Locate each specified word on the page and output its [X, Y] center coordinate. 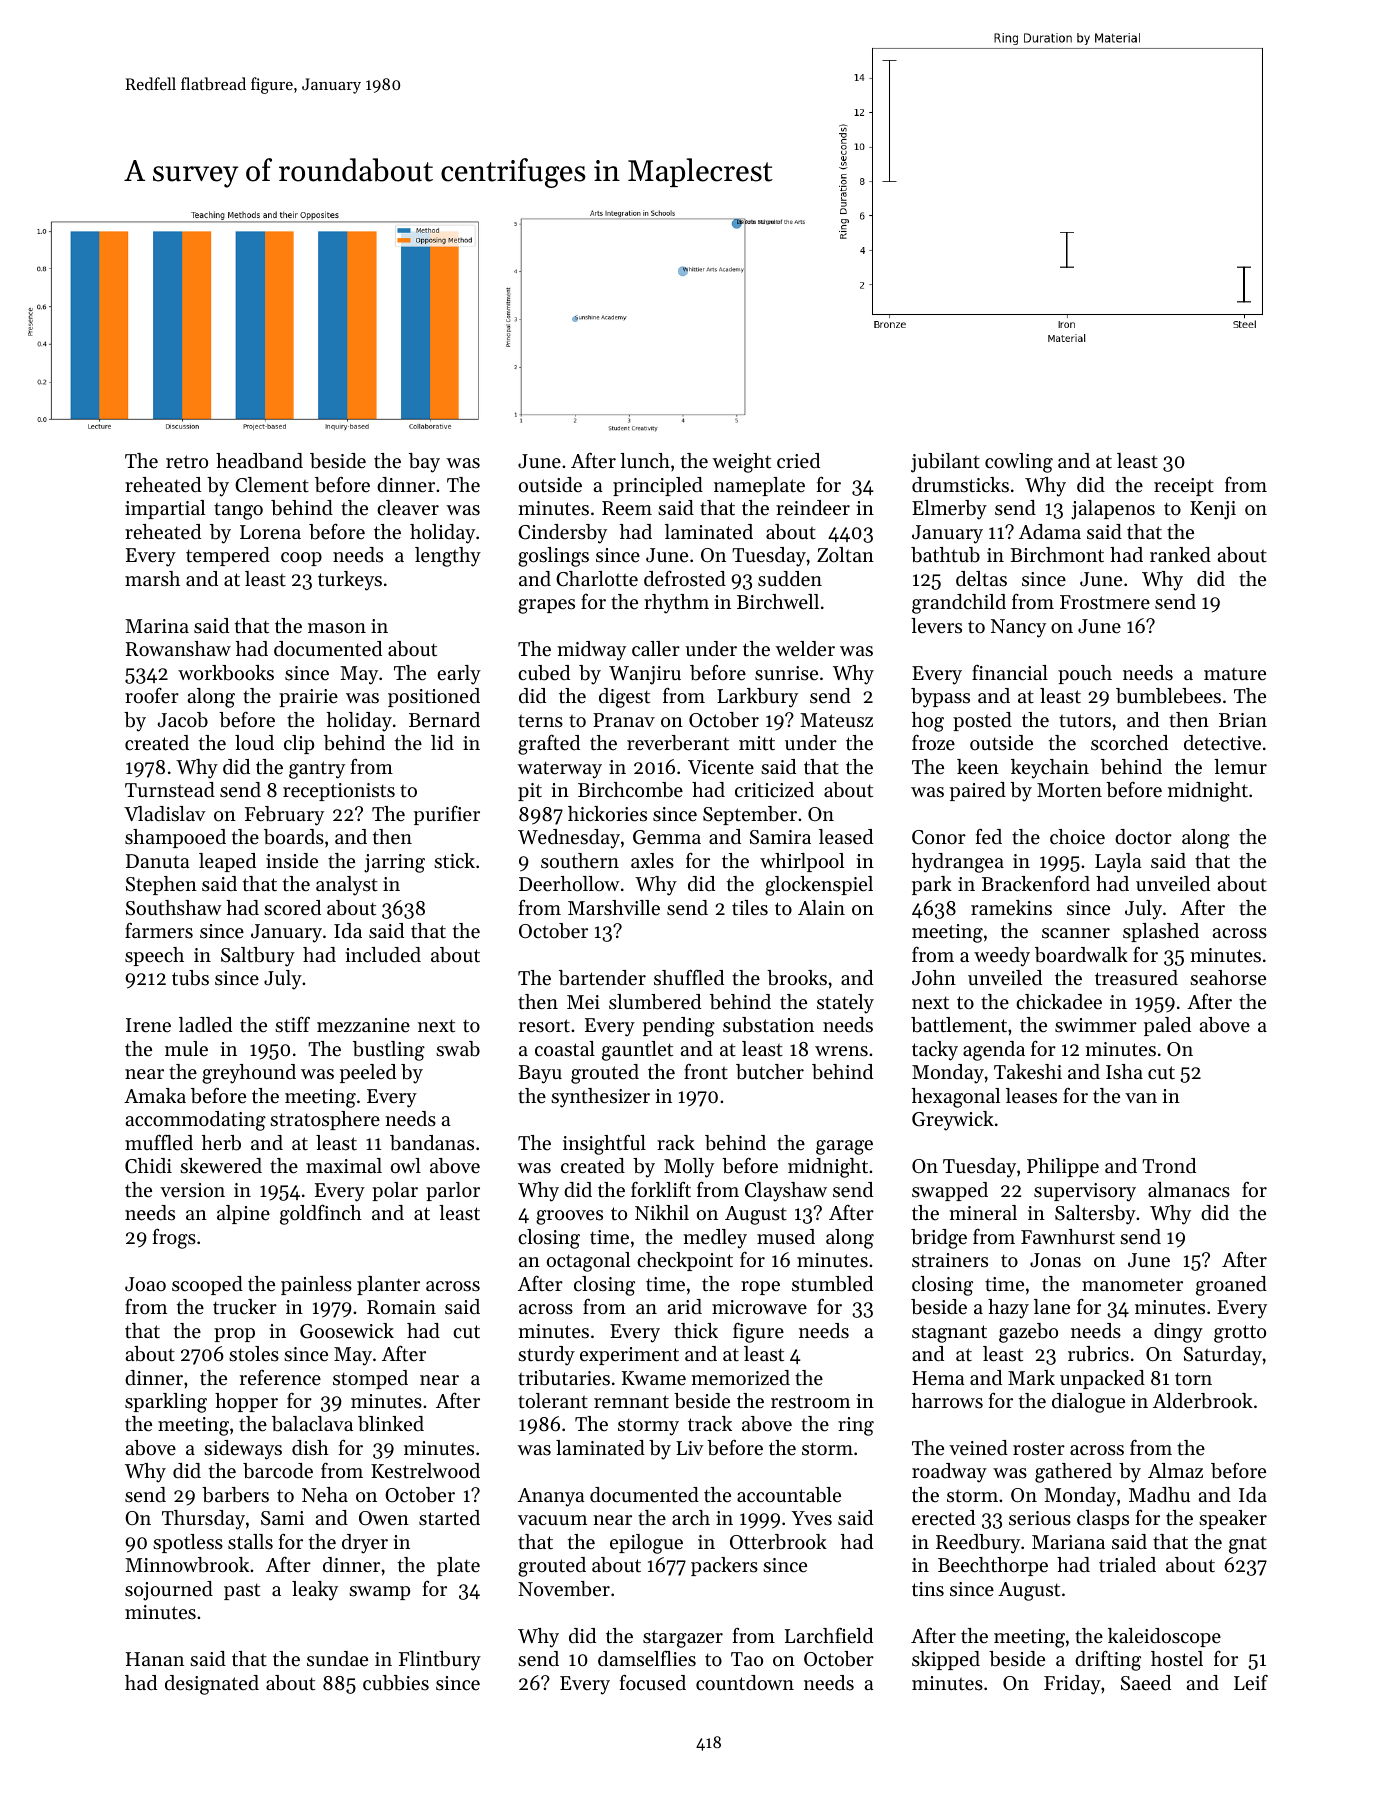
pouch [1085, 674]
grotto [1240, 1334]
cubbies [396, 1683]
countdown [745, 1683]
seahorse [1228, 978]
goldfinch [321, 1214]
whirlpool [802, 862]
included [383, 955]
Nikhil [662, 1212]
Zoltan [845, 554]
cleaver [408, 508]
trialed [1127, 1565]
